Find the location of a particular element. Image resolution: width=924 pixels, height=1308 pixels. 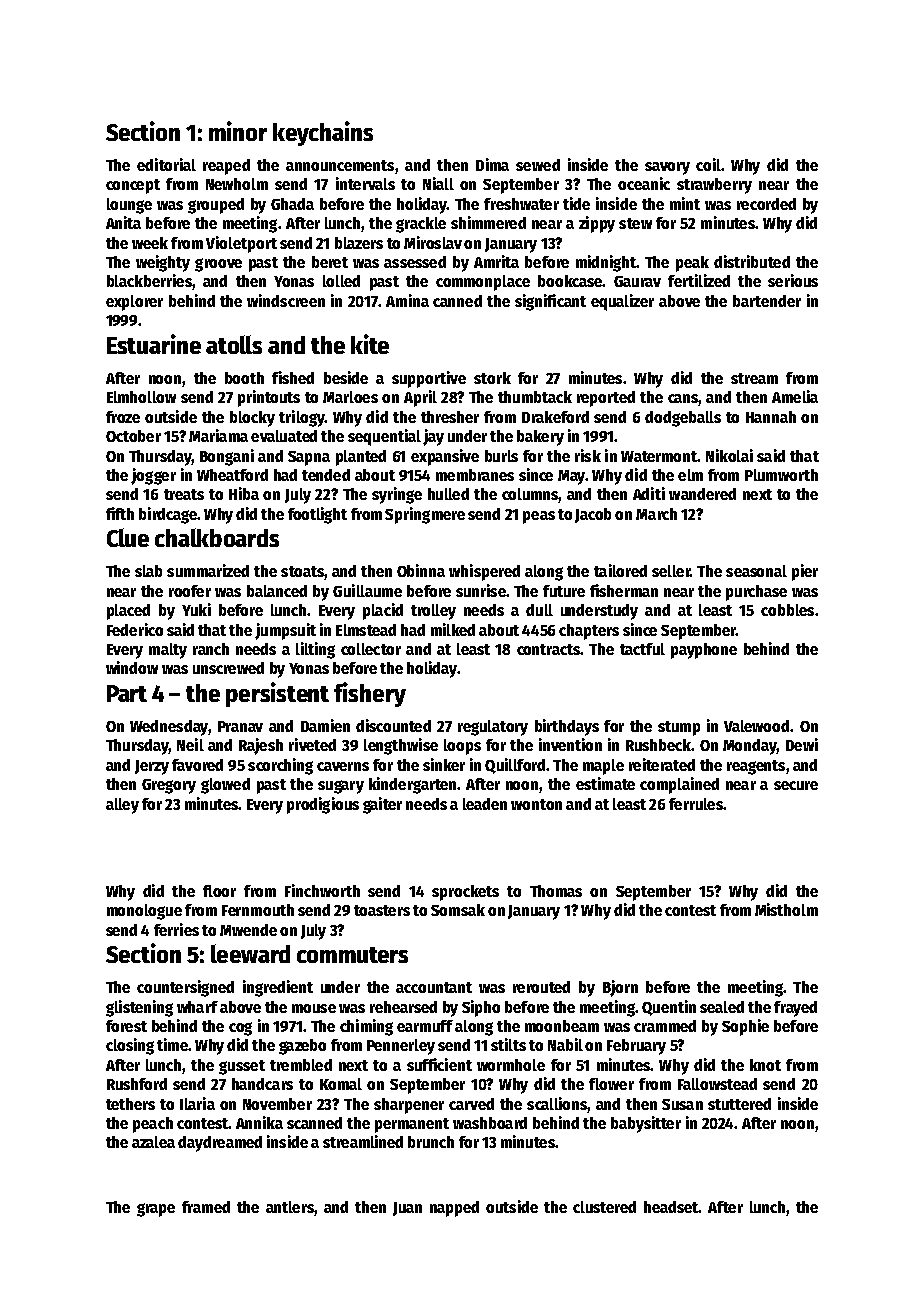

Hannah is located at coordinates (771, 417).
